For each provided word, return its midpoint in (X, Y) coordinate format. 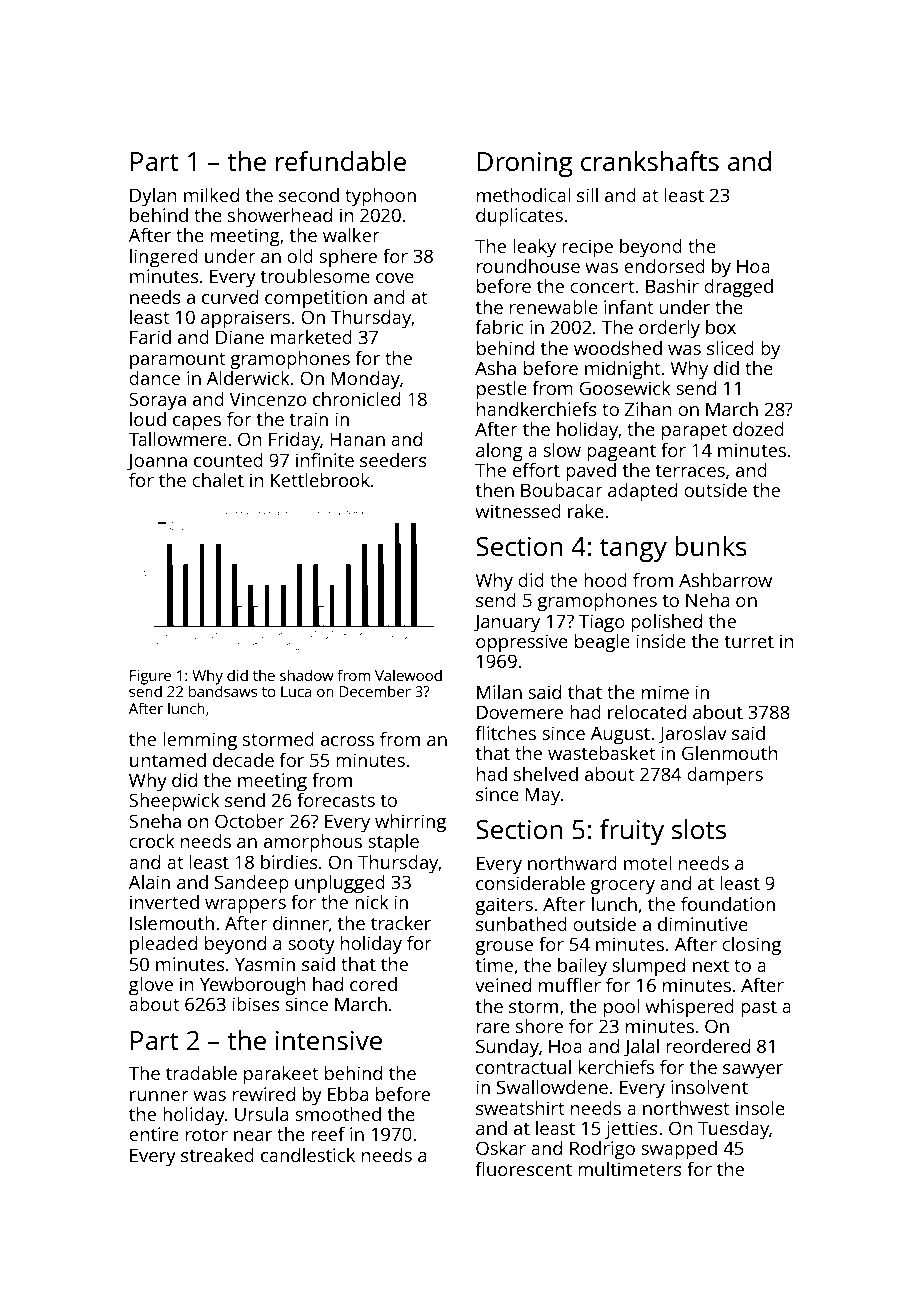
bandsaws (223, 691)
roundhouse (528, 266)
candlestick (308, 1155)
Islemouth (172, 923)
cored (373, 984)
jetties (631, 1130)
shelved (546, 774)
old (300, 256)
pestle (502, 390)
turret (749, 642)
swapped (679, 1150)
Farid (150, 337)
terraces (690, 471)
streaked (217, 1155)
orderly (669, 329)
